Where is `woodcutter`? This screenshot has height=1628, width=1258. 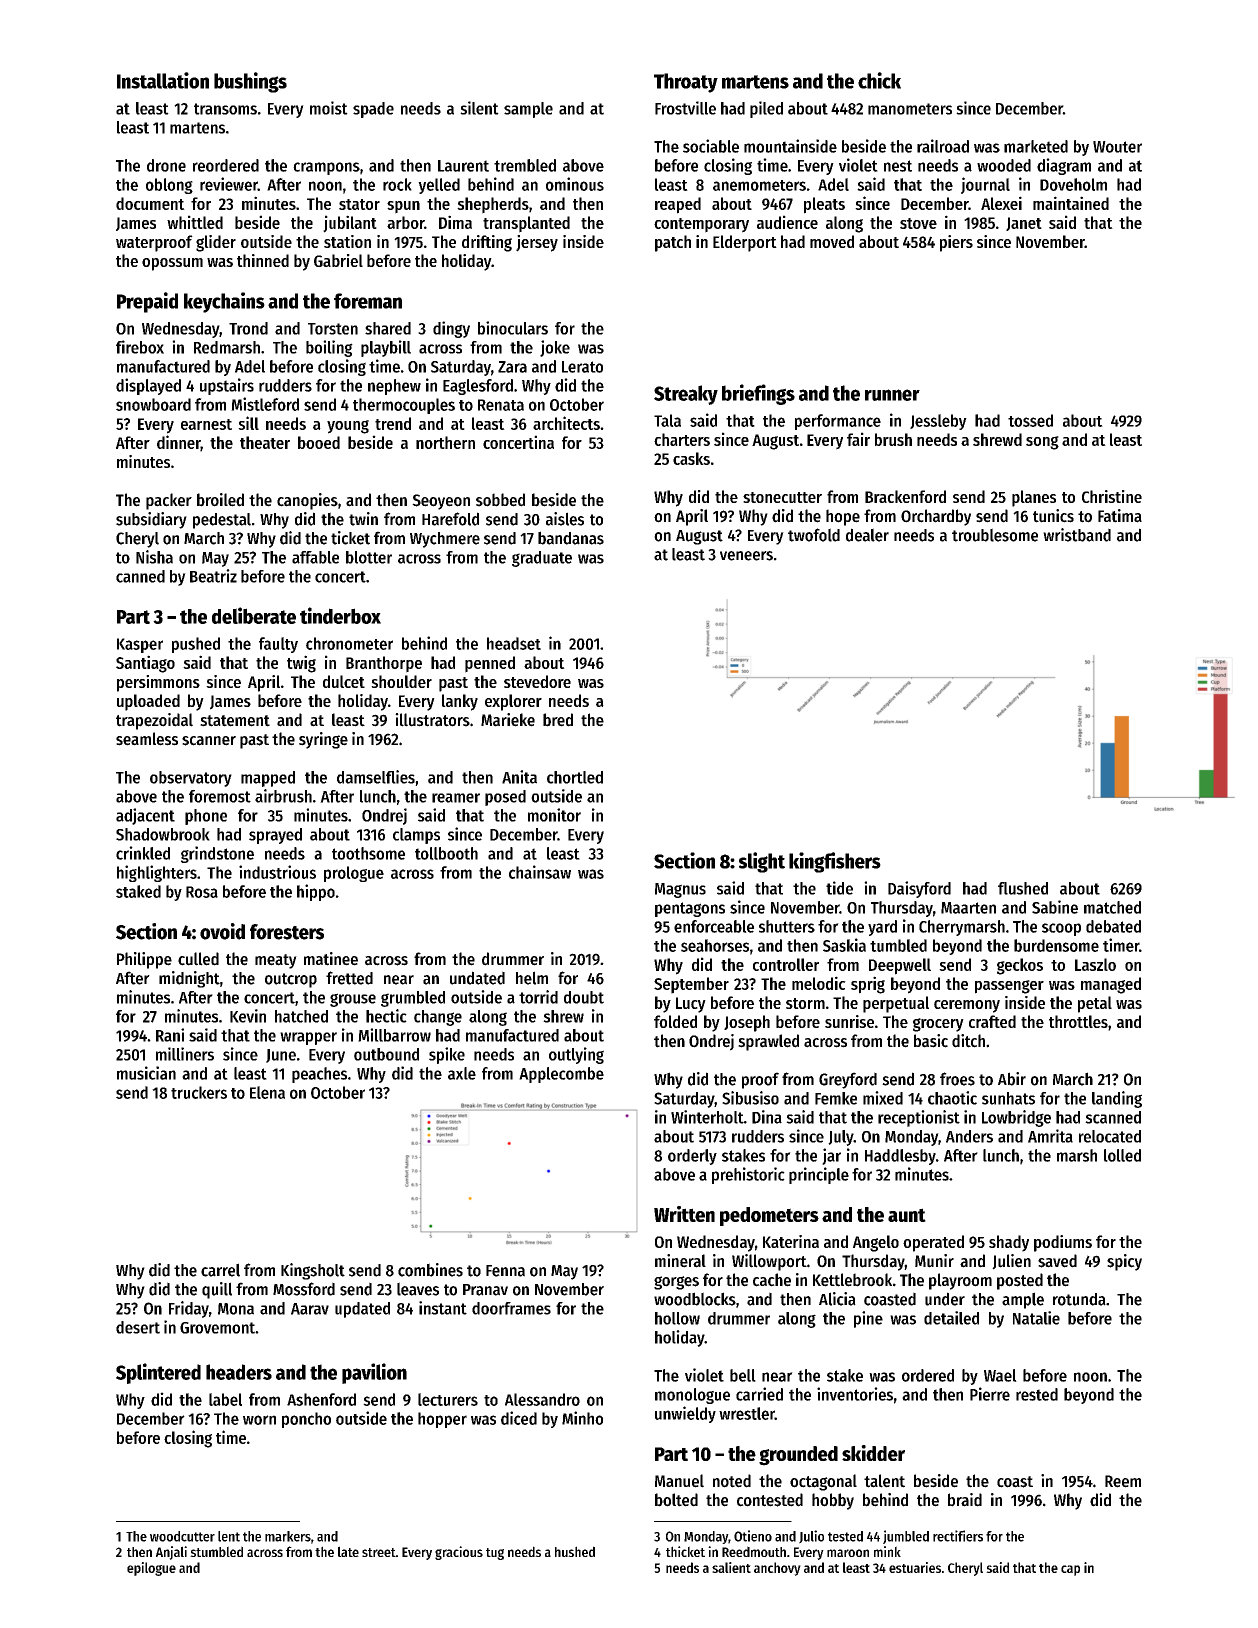
woodcutter is located at coordinates (182, 1536).
